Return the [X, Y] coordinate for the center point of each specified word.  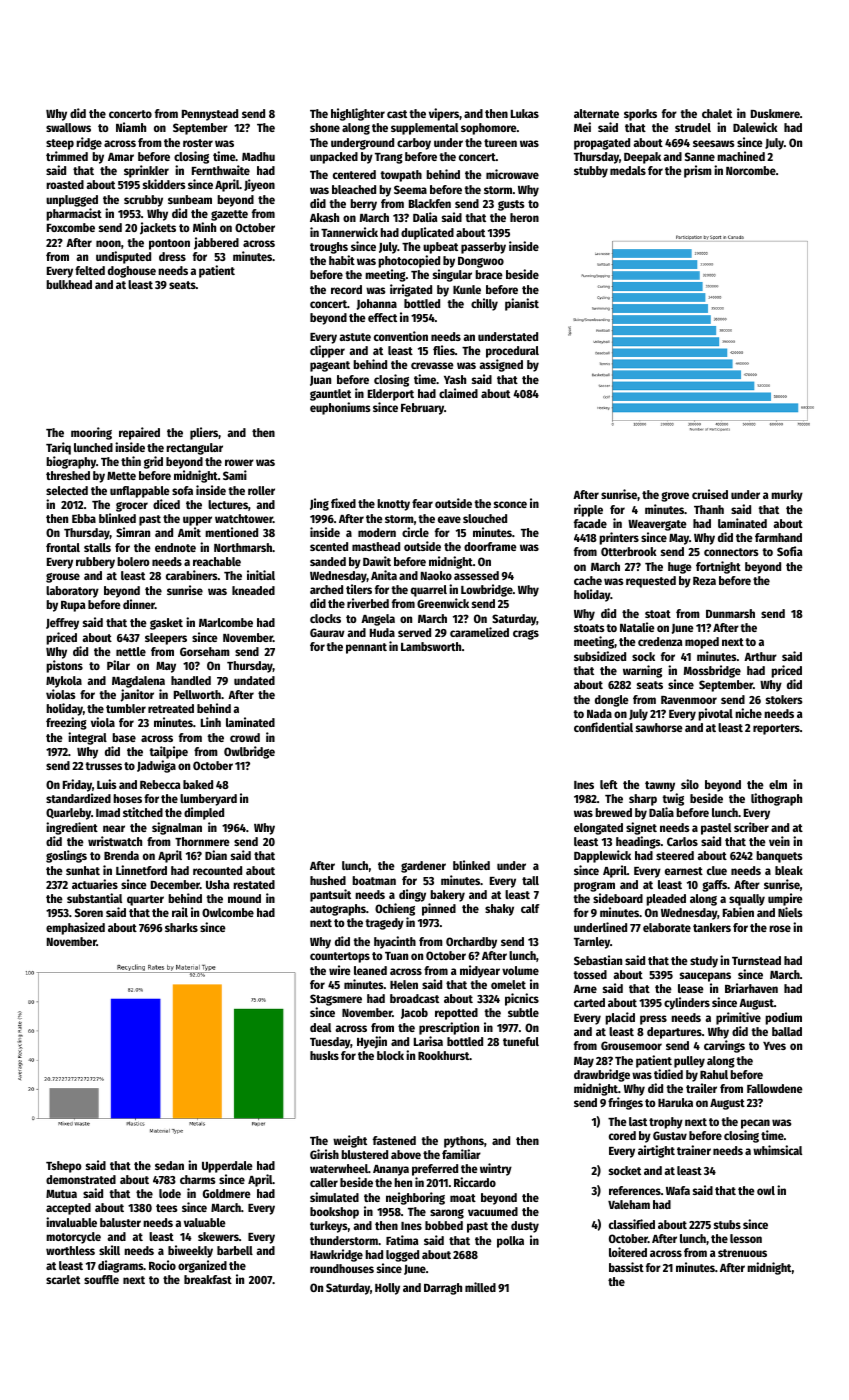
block [390, 1055]
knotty [393, 505]
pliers [204, 433]
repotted [456, 1014]
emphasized [75, 928]
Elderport [391, 395]
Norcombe [751, 170]
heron [524, 217]
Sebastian [598, 960]
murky [787, 496]
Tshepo [64, 1167]
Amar [121, 157]
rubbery [95, 563]
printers [619, 538]
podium [783, 1018]
